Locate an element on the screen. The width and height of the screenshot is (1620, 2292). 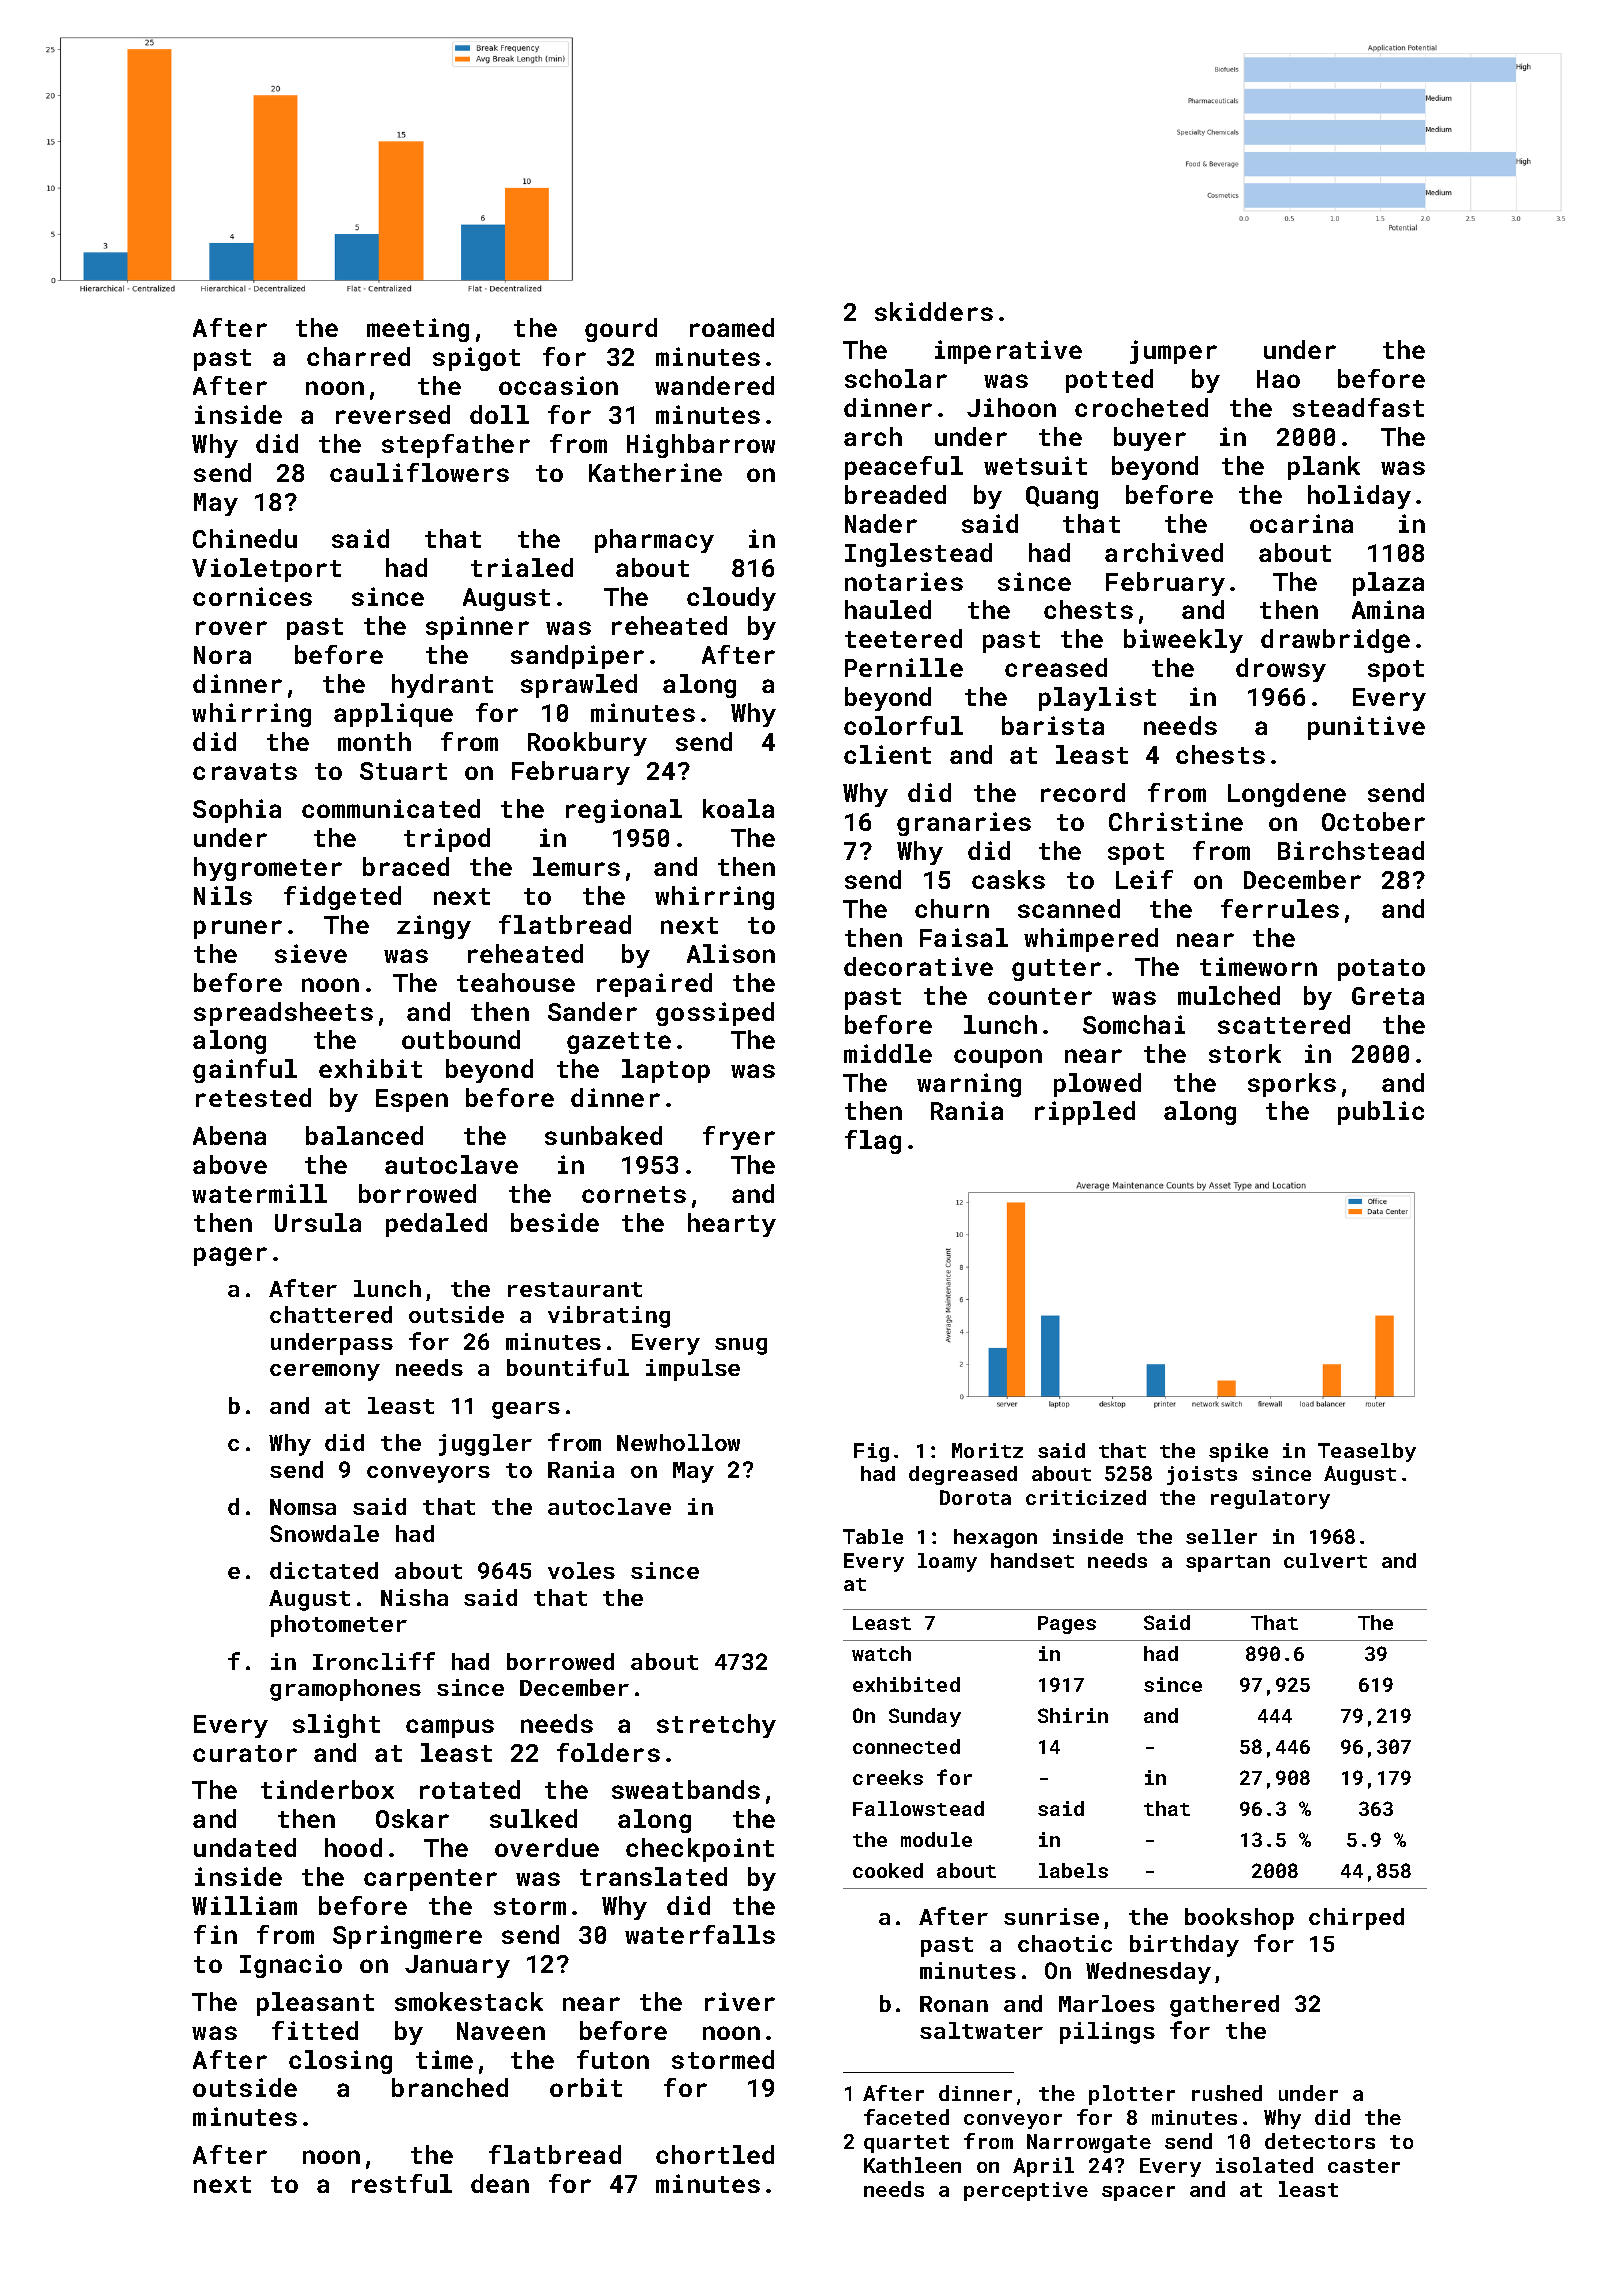
roamed is located at coordinates (732, 327).
